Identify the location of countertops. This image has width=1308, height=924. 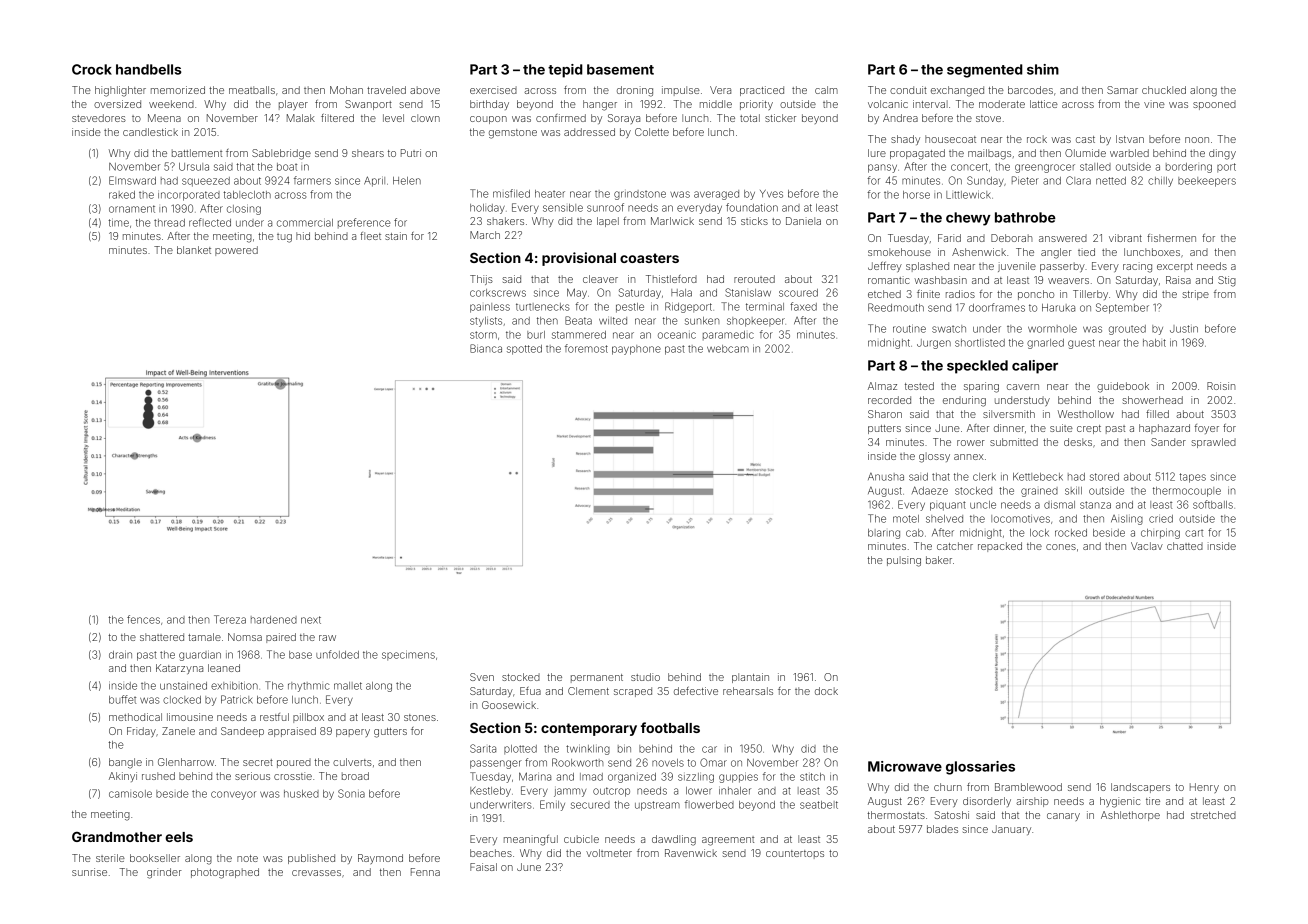
(795, 854).
